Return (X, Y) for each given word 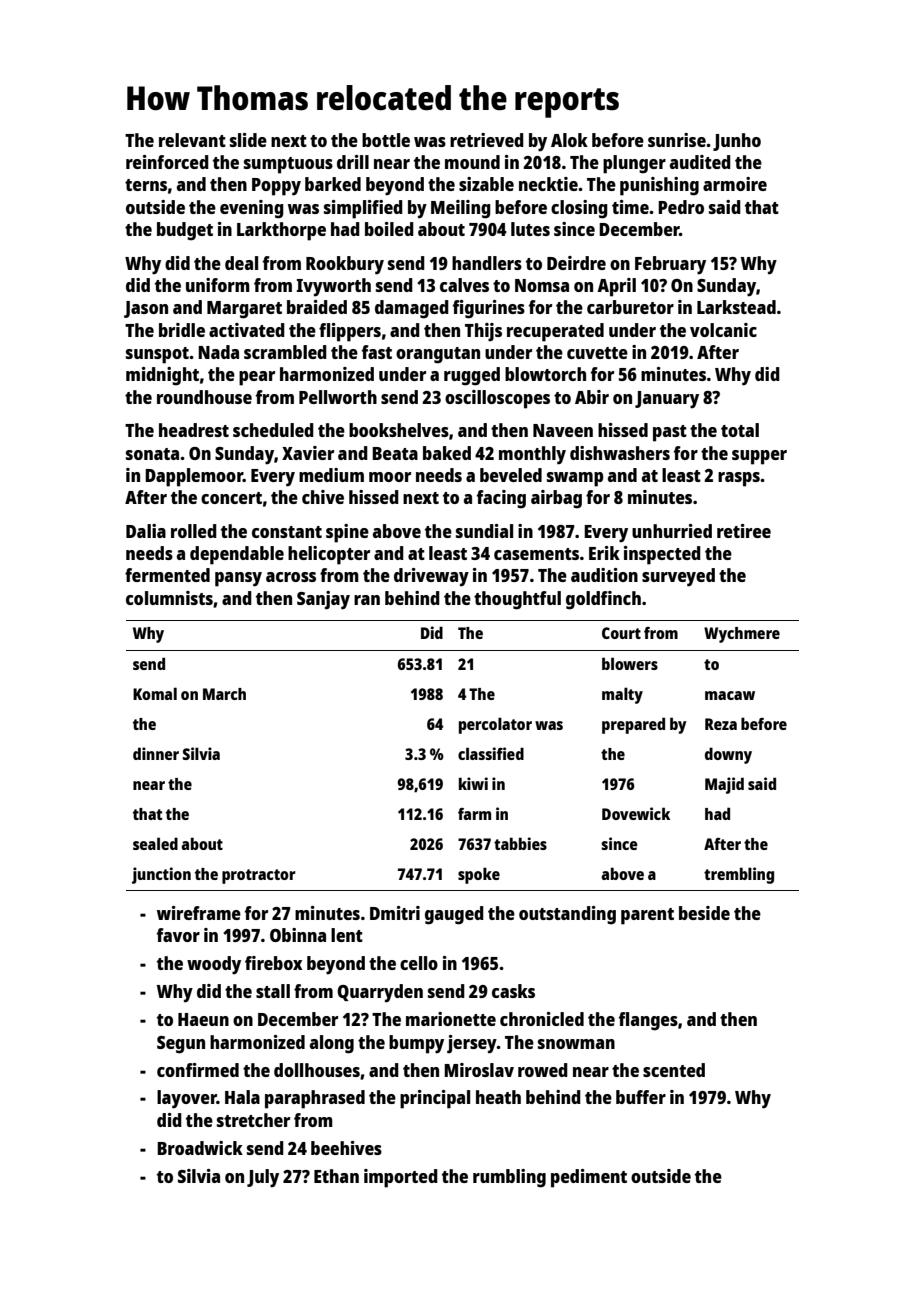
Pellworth (338, 397)
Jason (146, 309)
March (224, 694)
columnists (169, 598)
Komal (155, 693)
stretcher (253, 1120)
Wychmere (742, 635)
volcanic (723, 330)
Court (621, 633)
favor (178, 935)
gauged (454, 915)
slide (248, 140)
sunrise (677, 140)
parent (647, 916)
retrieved (487, 140)
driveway (431, 577)
